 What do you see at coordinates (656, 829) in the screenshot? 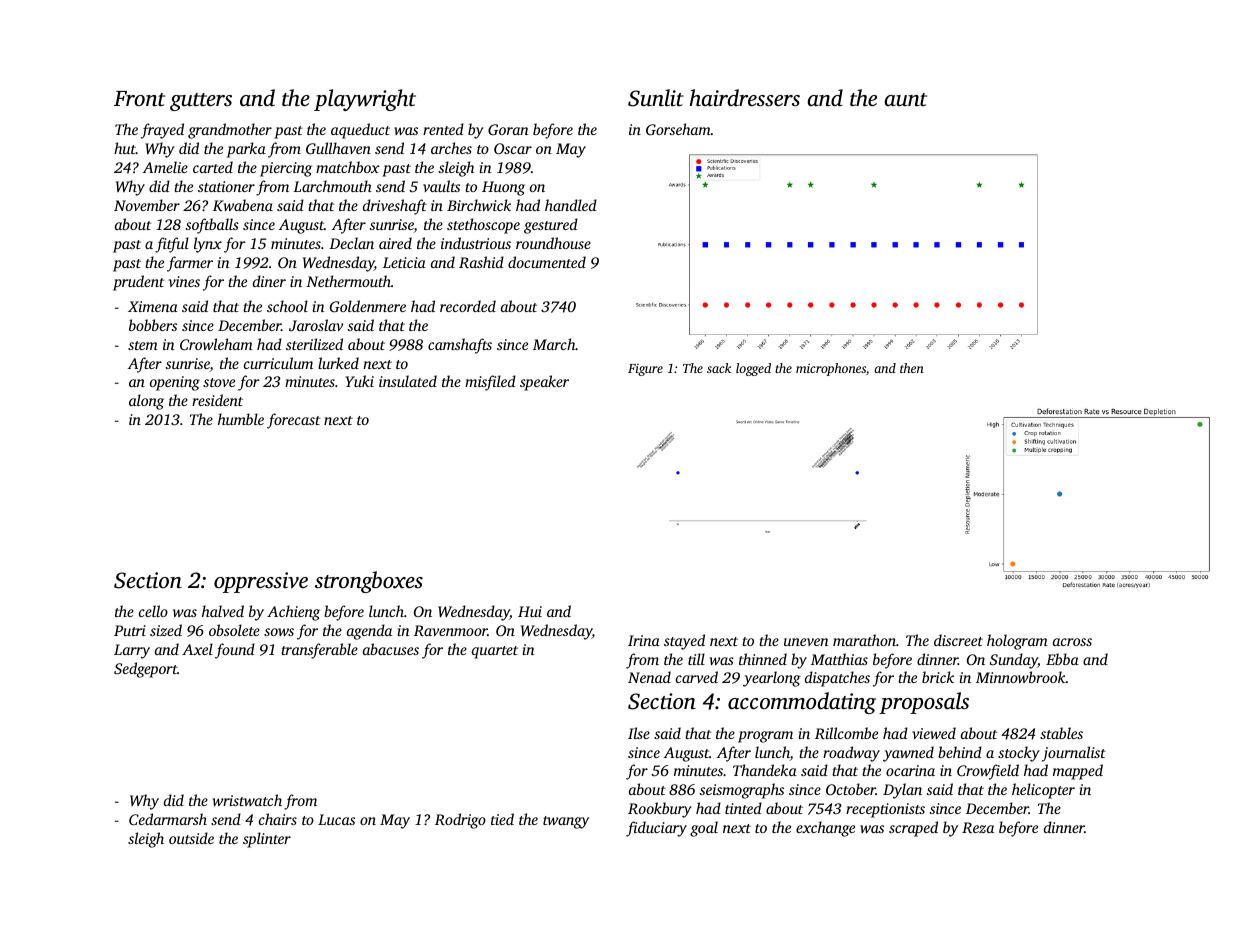
I see `fiduciary` at bounding box center [656, 829].
